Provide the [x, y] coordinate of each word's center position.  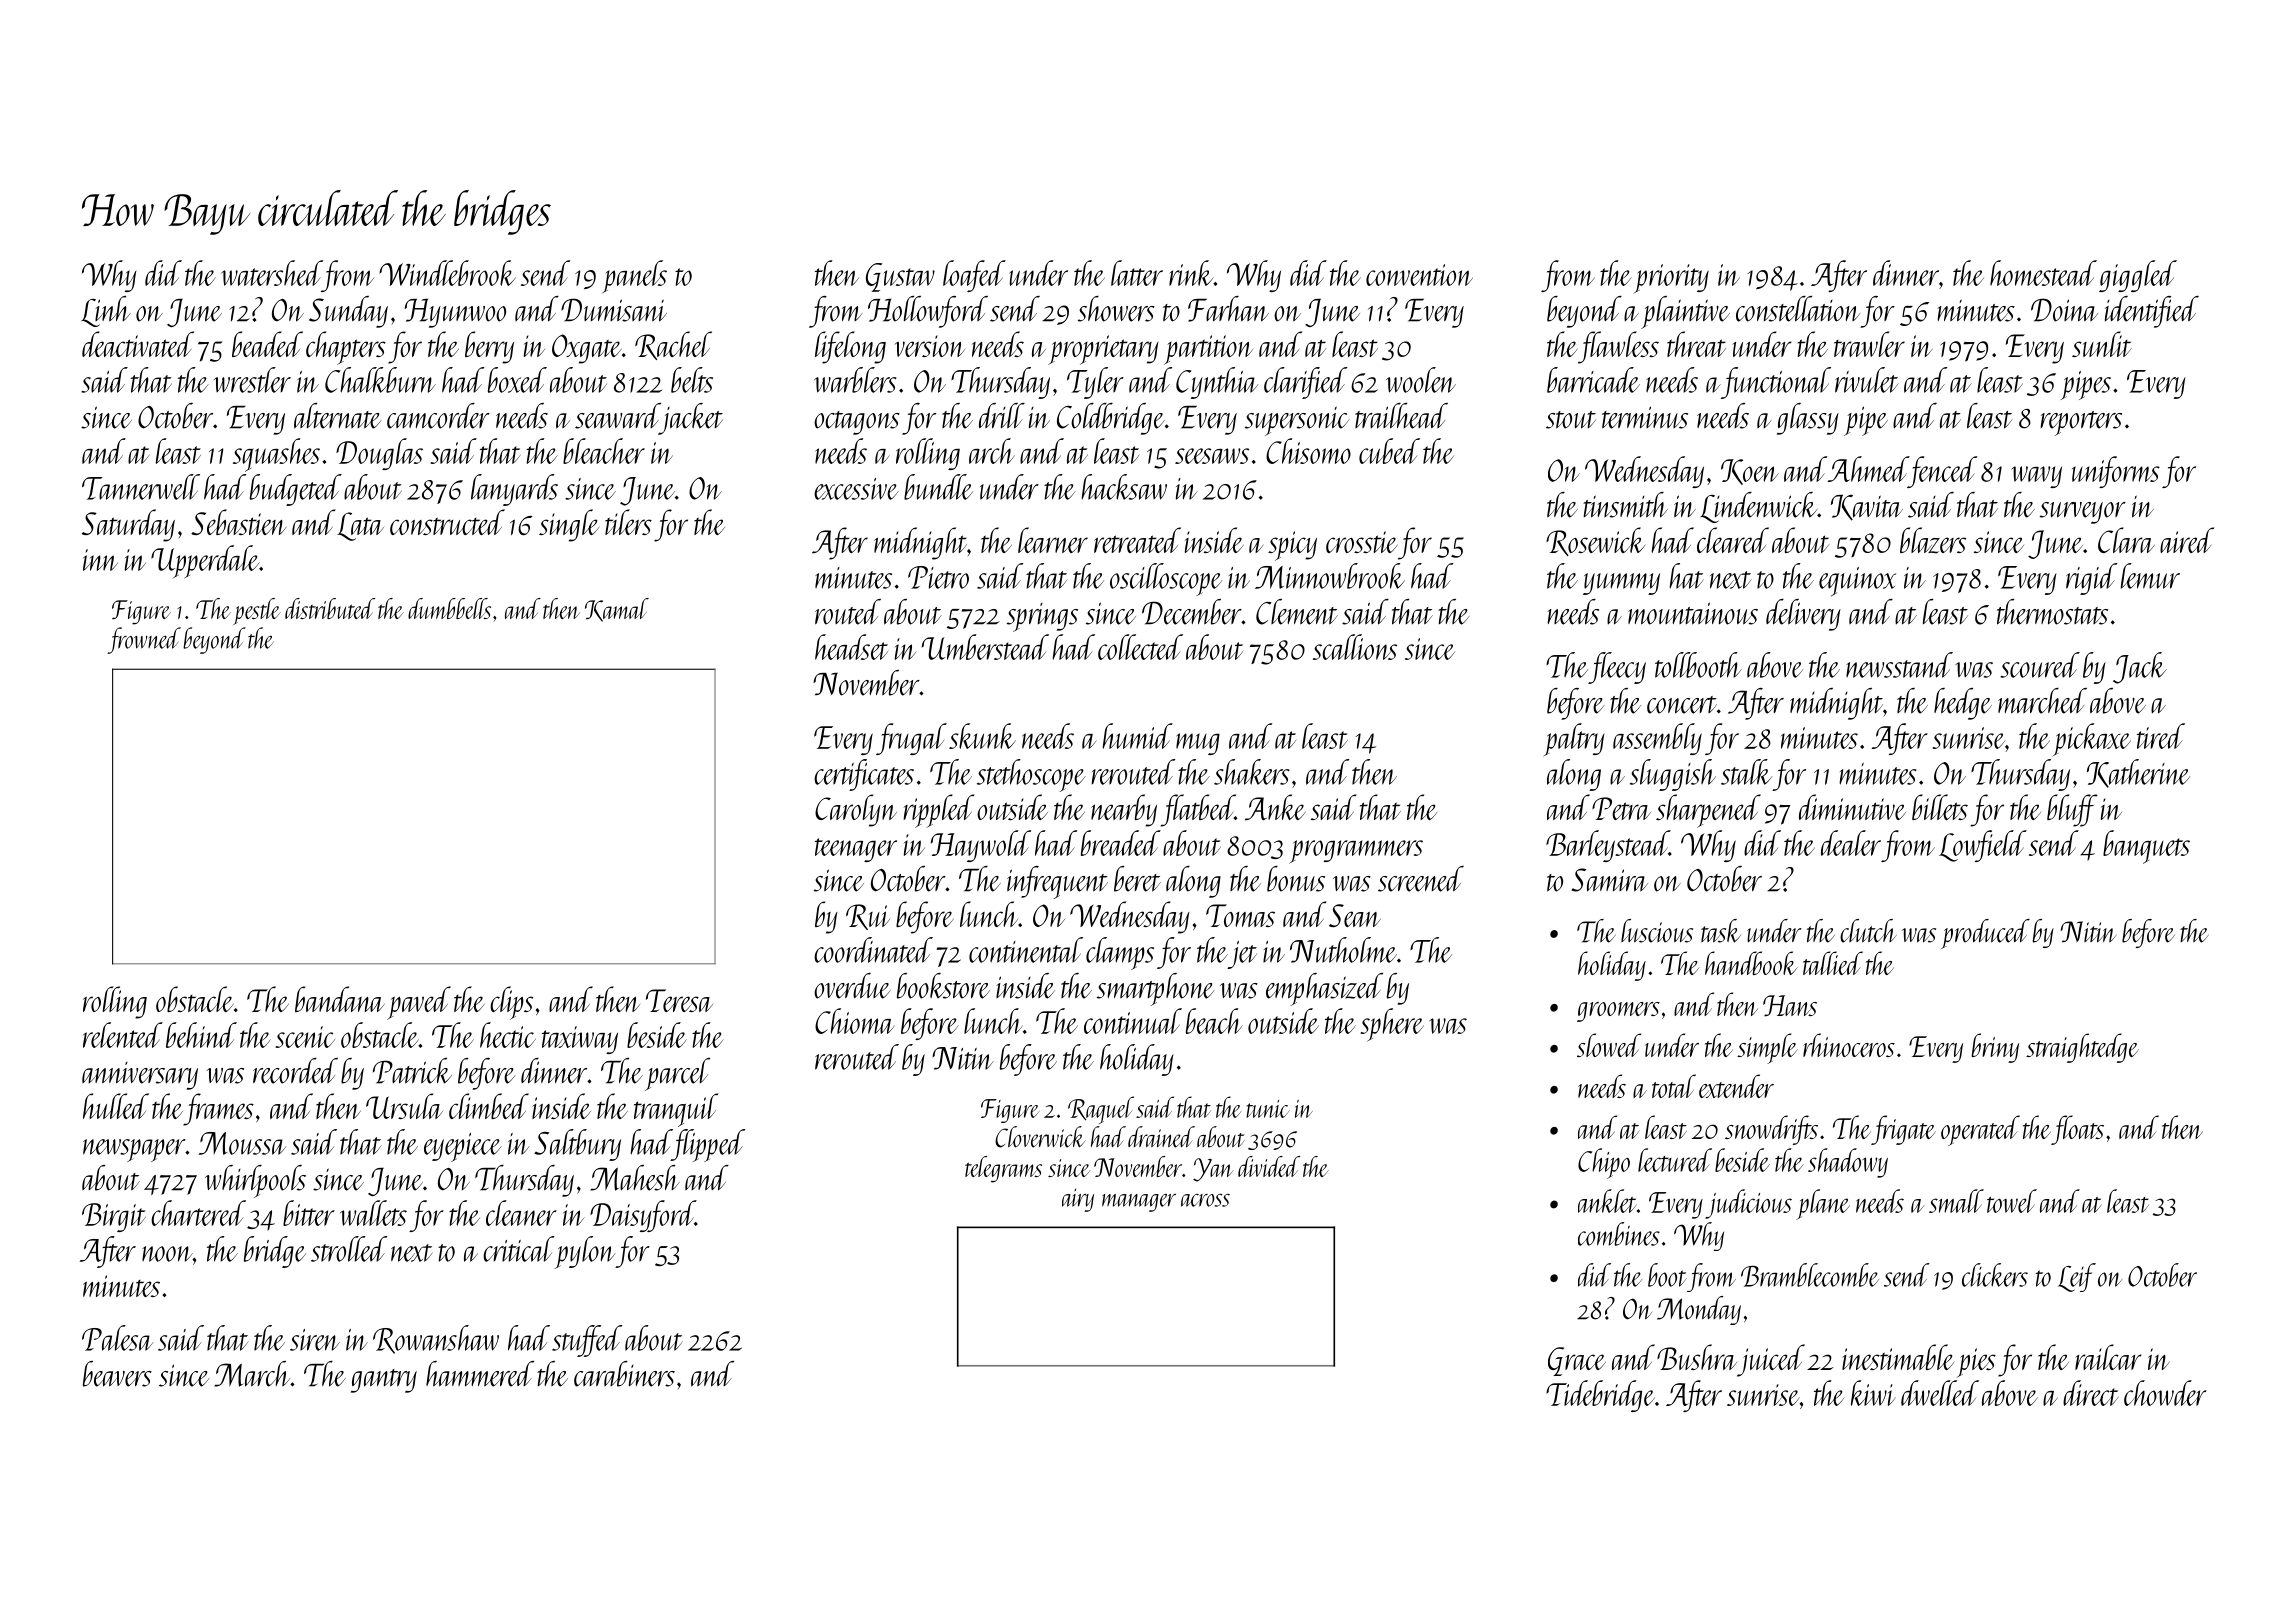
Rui [868, 917]
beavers [117, 1374]
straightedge [2082, 1048]
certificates [864, 775]
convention [1419, 275]
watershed [271, 273]
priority [1671, 278]
